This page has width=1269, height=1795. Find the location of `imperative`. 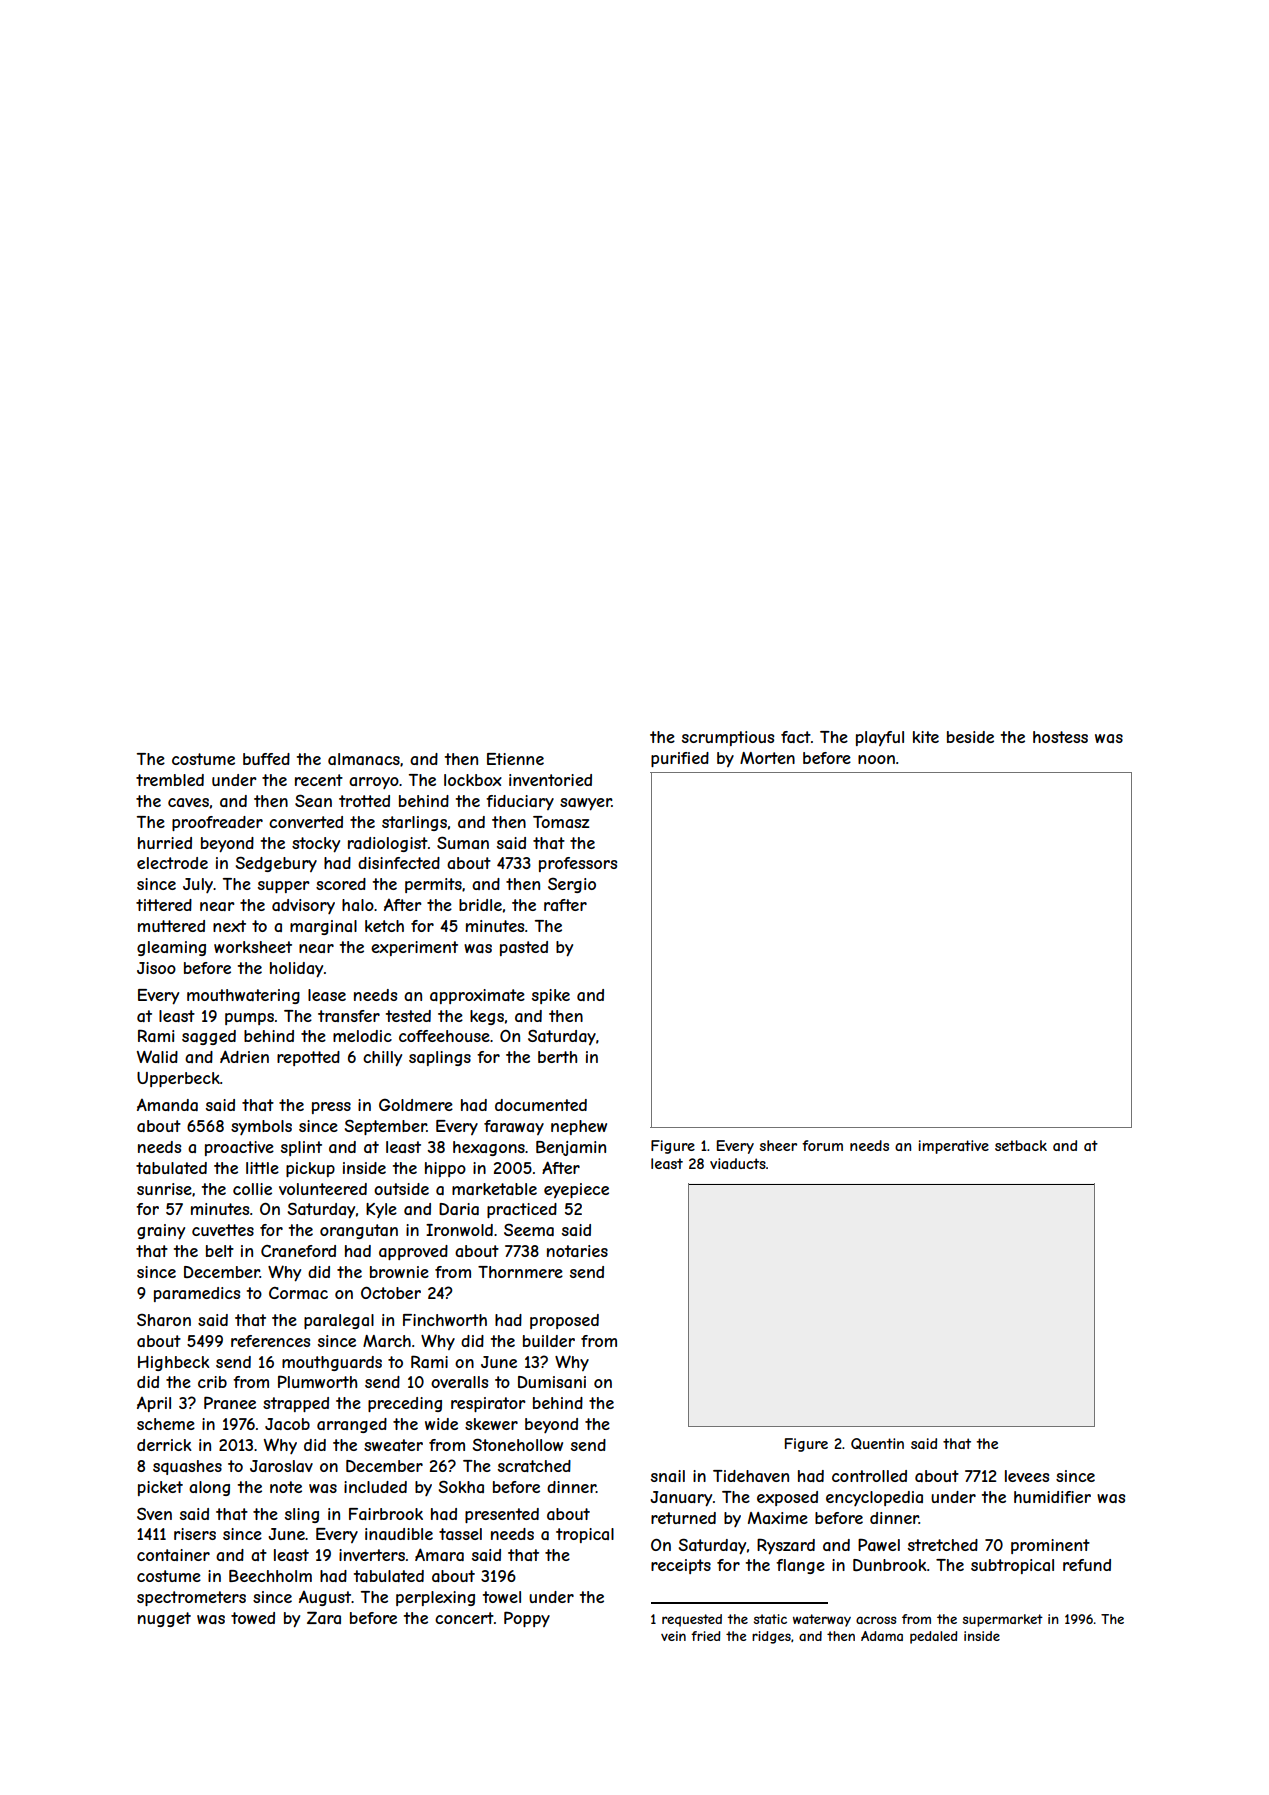

imperative is located at coordinates (953, 1147).
